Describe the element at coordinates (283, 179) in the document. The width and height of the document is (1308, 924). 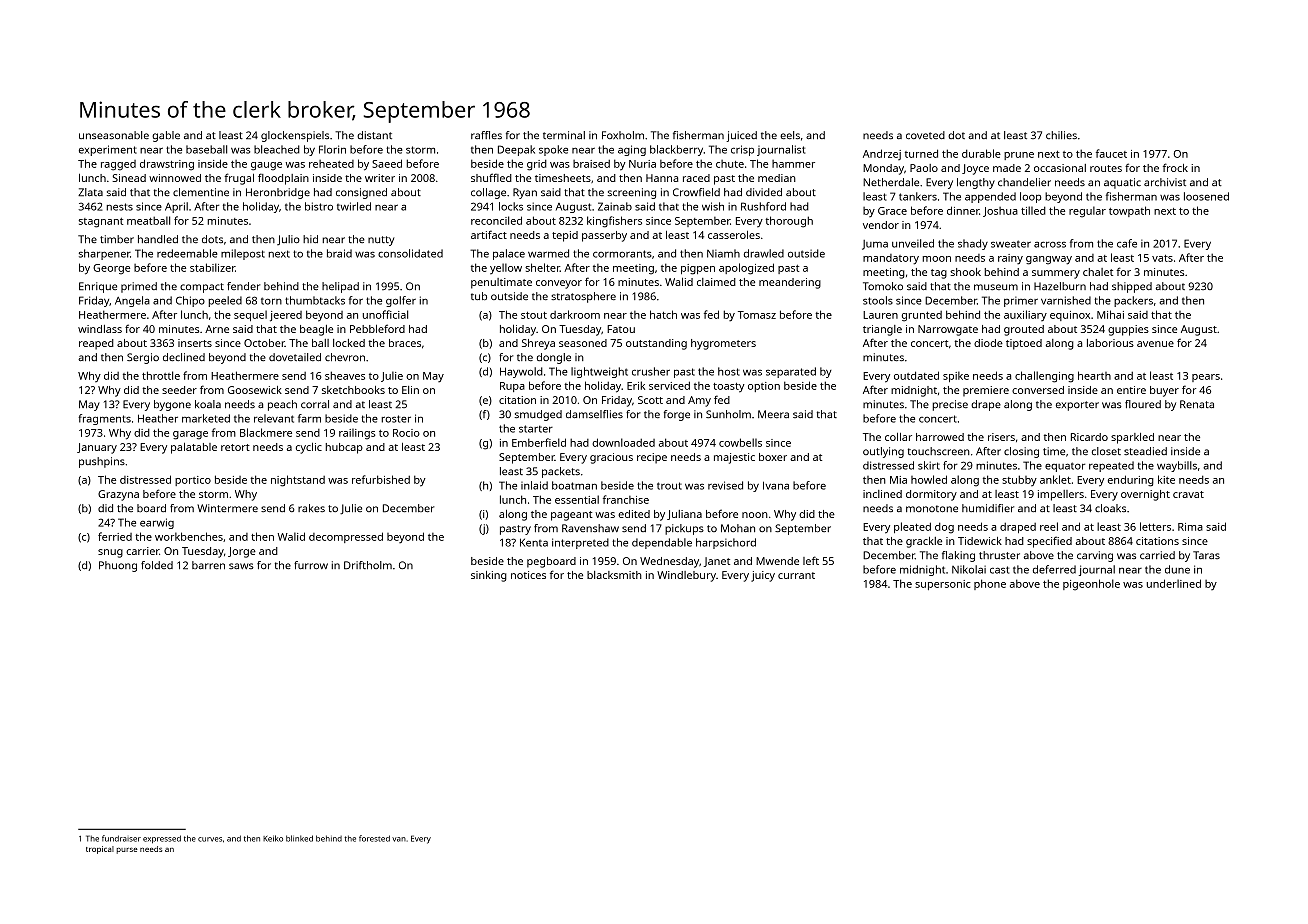
I see `floodplain` at that location.
